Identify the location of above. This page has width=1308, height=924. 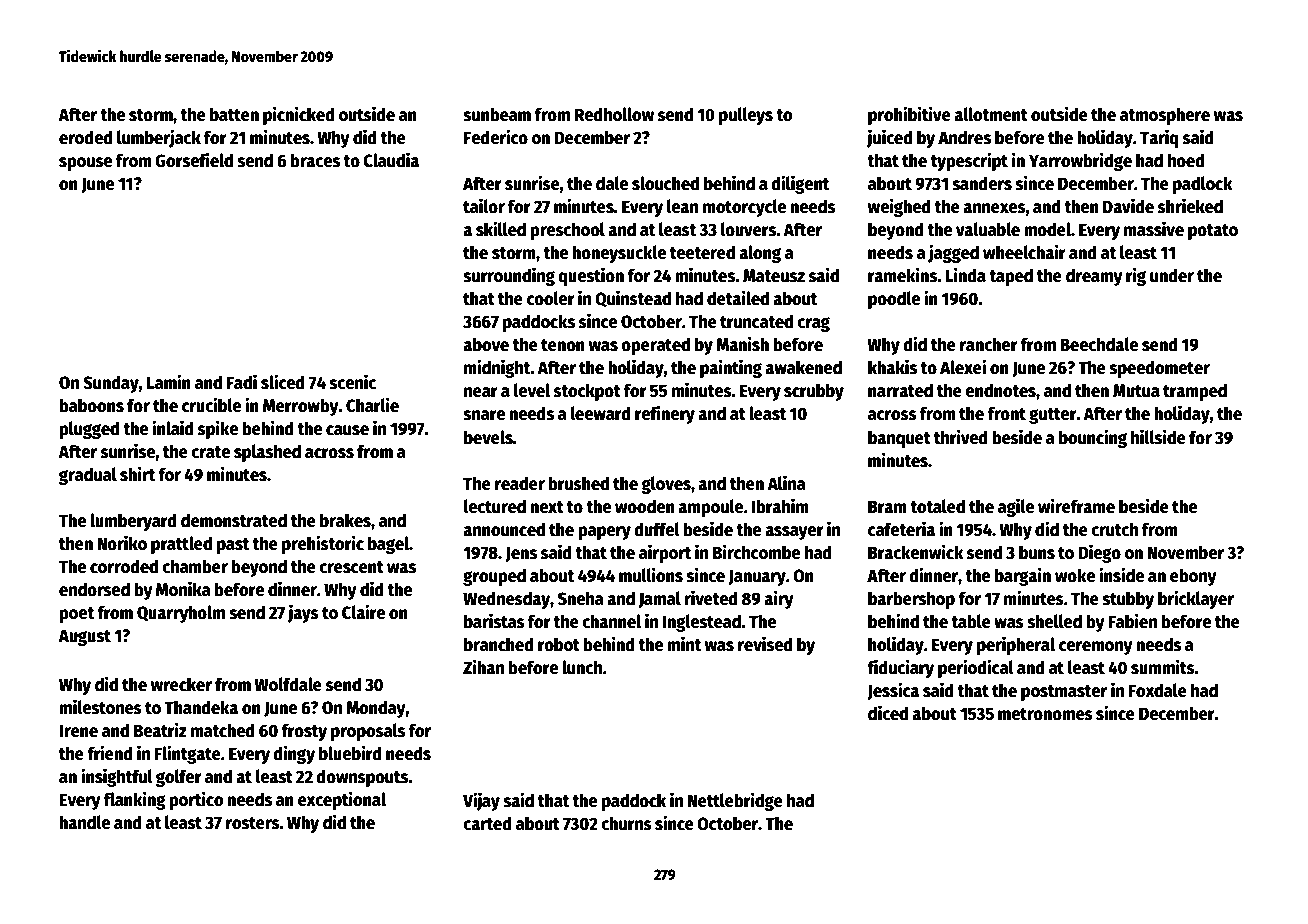
(486, 344).
